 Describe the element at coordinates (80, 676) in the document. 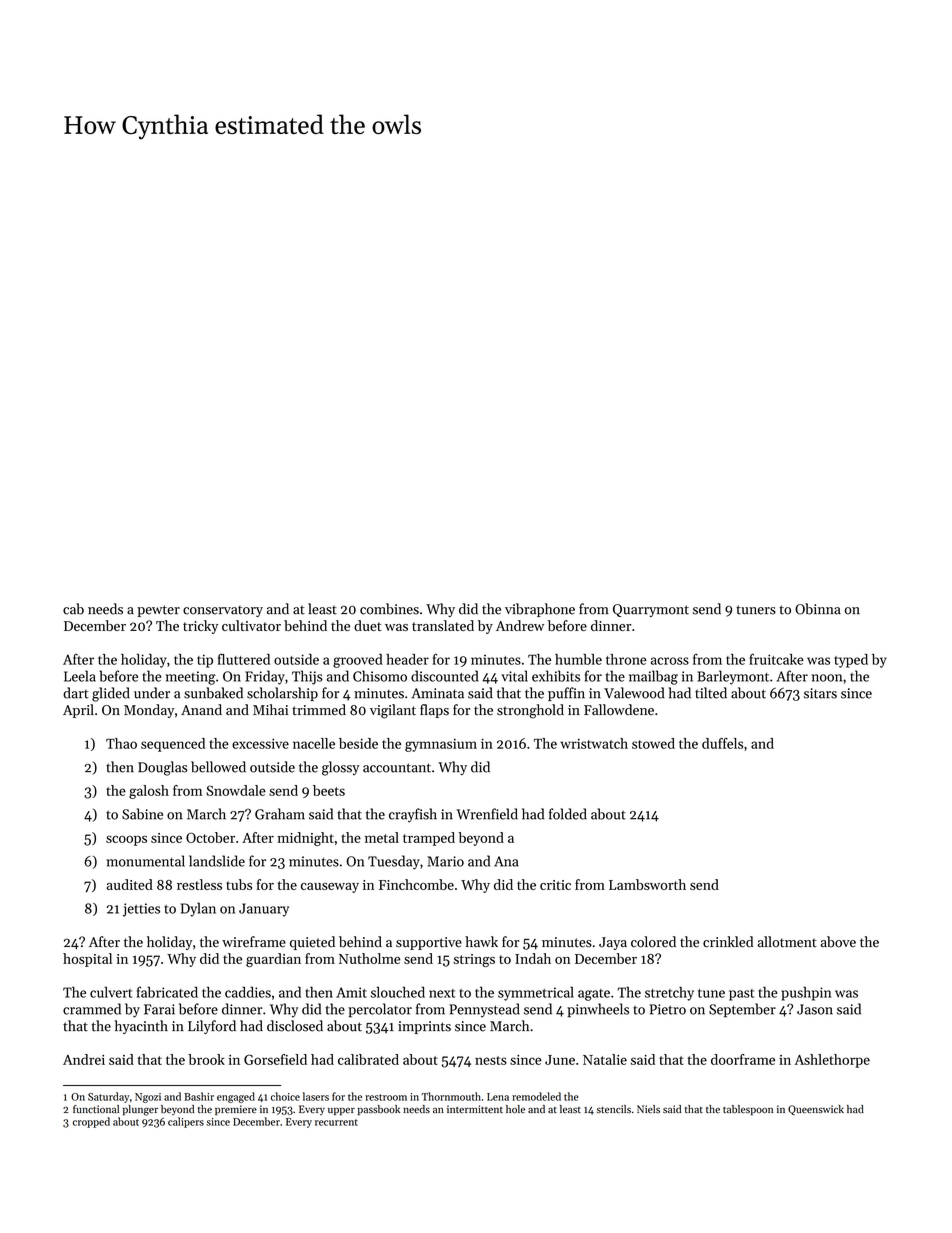

I see `Leela` at that location.
